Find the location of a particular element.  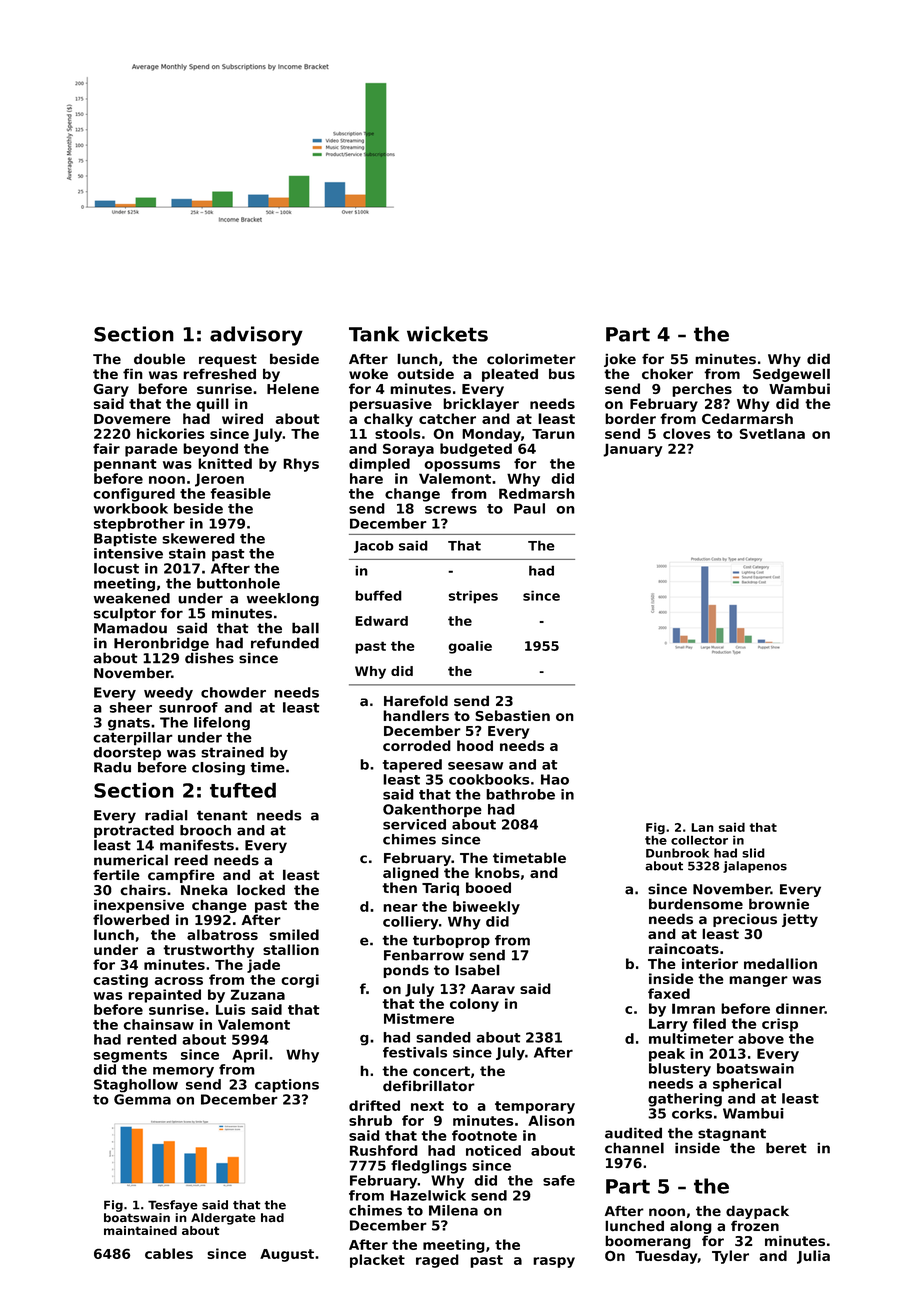

slid is located at coordinates (753, 853).
